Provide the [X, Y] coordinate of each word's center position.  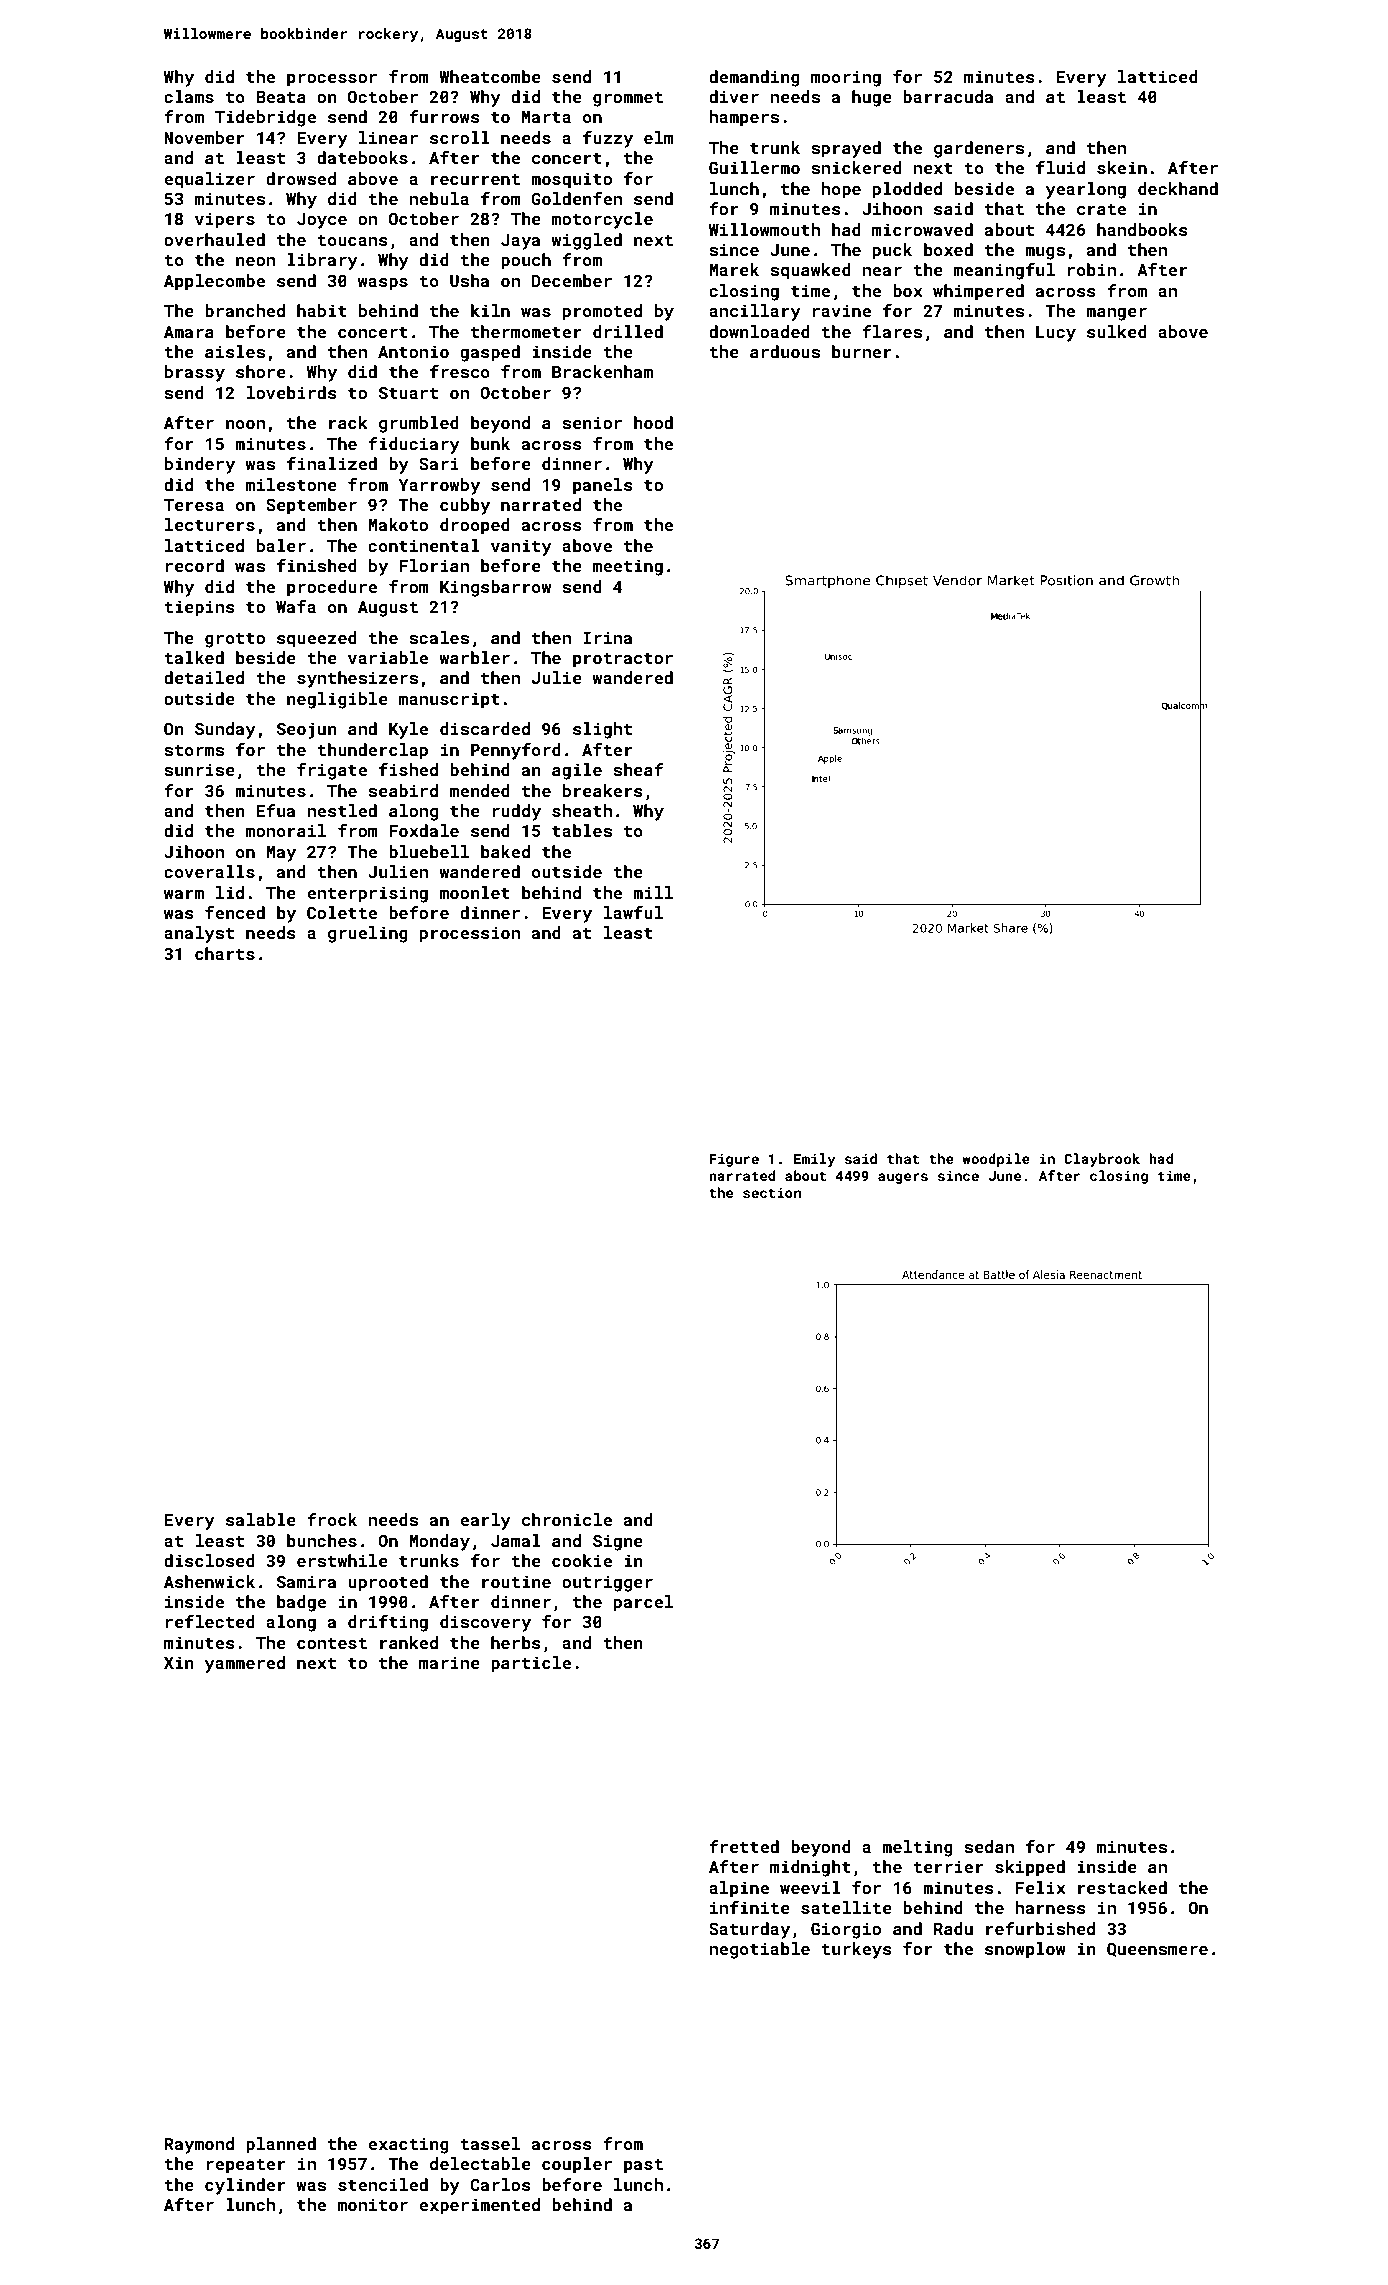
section [772, 1192]
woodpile [996, 1160]
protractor [623, 660]
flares [892, 331]
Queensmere [1157, 1950]
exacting [408, 2145]
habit [322, 310]
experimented [479, 2206]
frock [332, 1519]
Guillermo [754, 167]
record [195, 565]
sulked [1117, 331]
